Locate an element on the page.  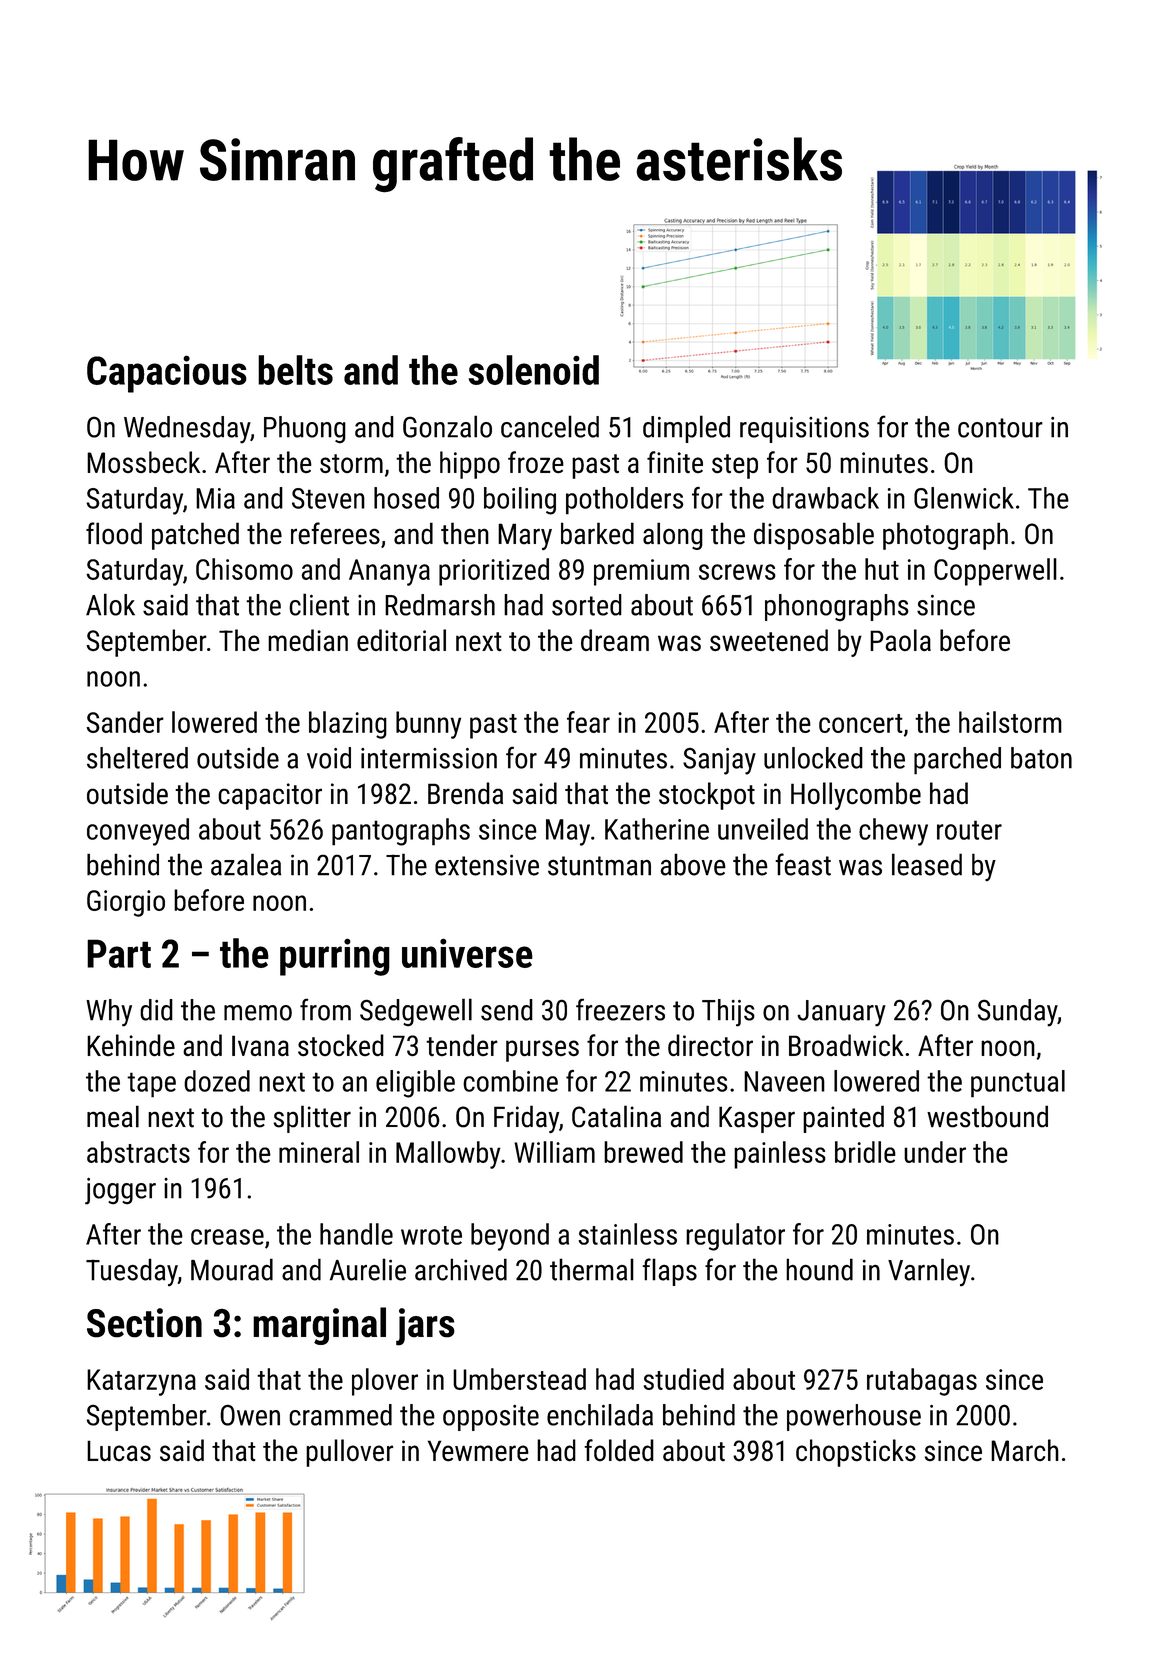
requisitions is located at coordinates (804, 429).
